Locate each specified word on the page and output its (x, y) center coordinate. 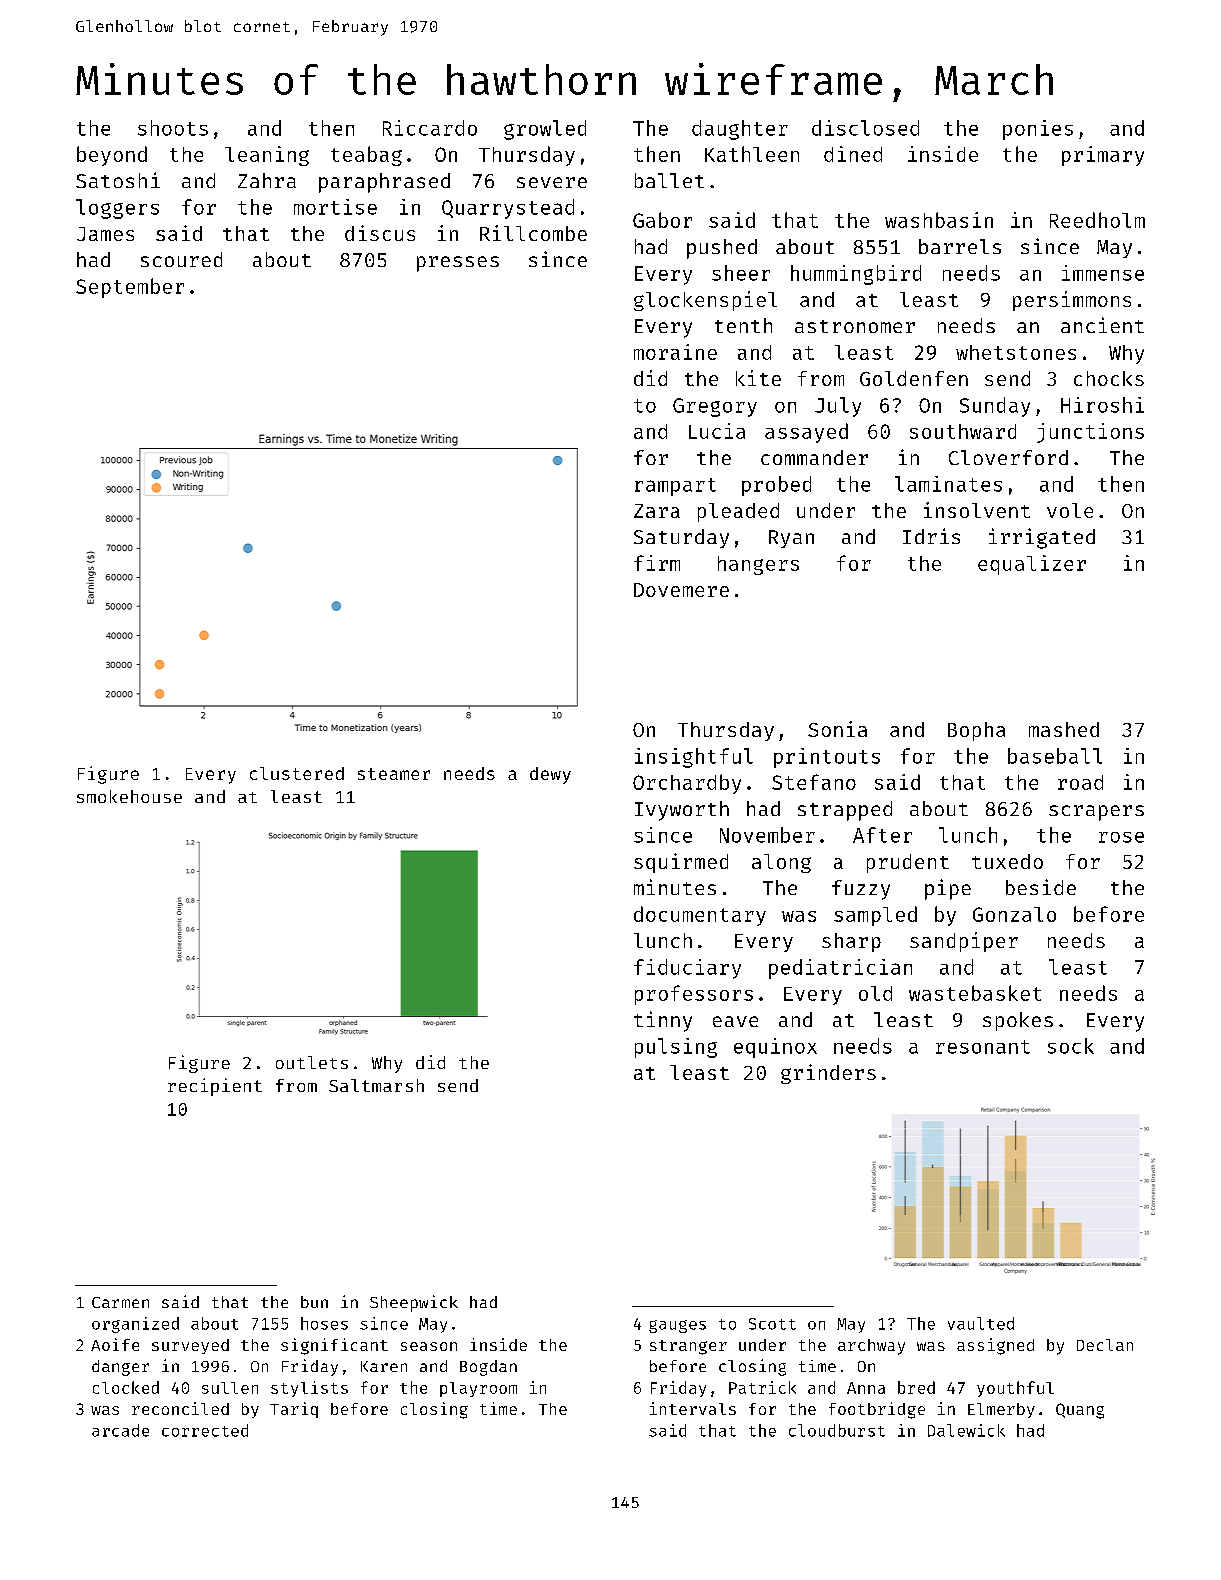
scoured (181, 259)
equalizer (1032, 565)
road (1080, 782)
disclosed (865, 128)
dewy (550, 775)
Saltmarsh (376, 1085)
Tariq (294, 1410)
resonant (983, 1047)
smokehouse (129, 796)
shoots (173, 128)
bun (314, 1302)
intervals (693, 1408)
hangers (758, 565)
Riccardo (430, 128)
